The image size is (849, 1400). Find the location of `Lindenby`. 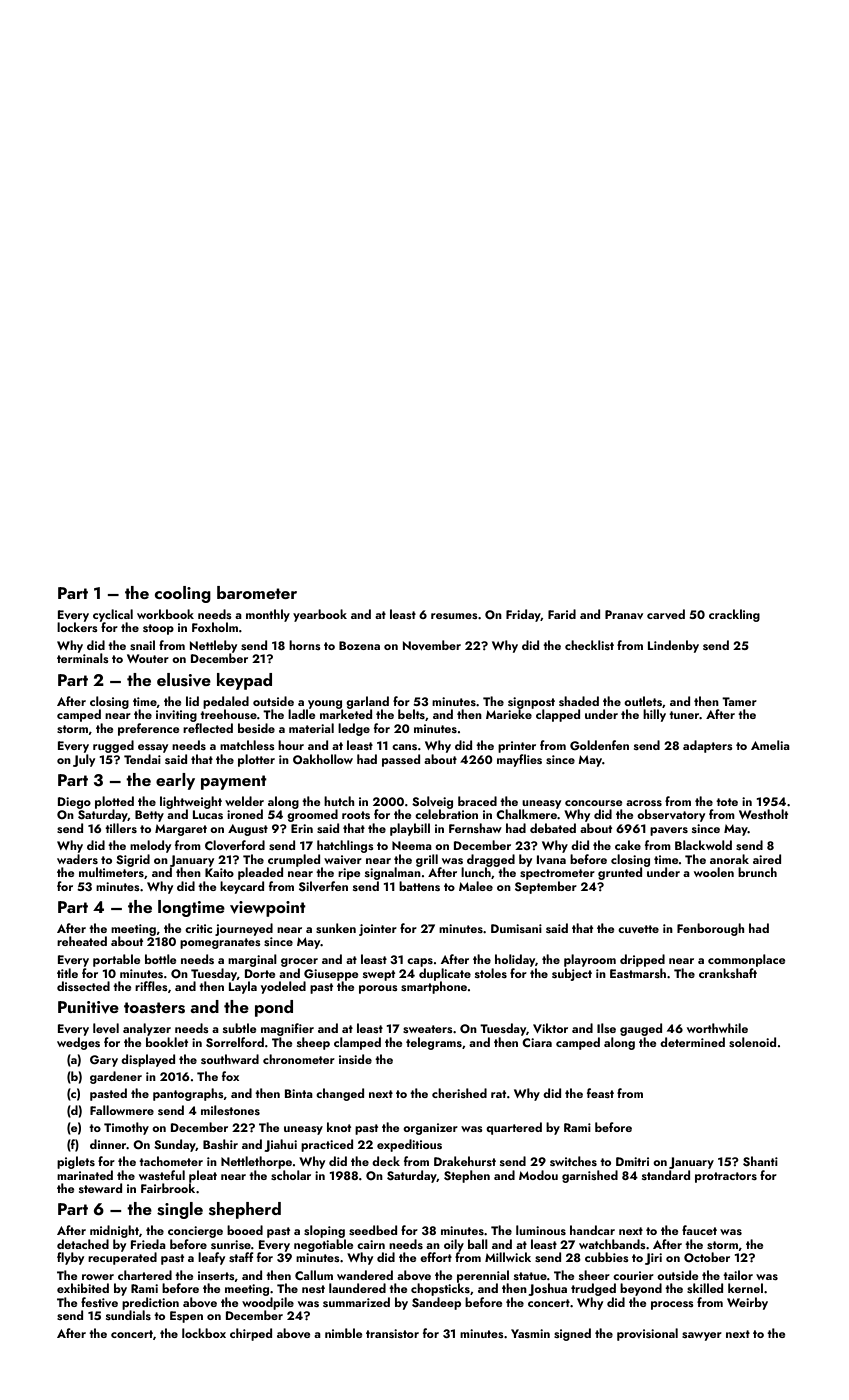

Lindenby is located at coordinates (673, 646).
